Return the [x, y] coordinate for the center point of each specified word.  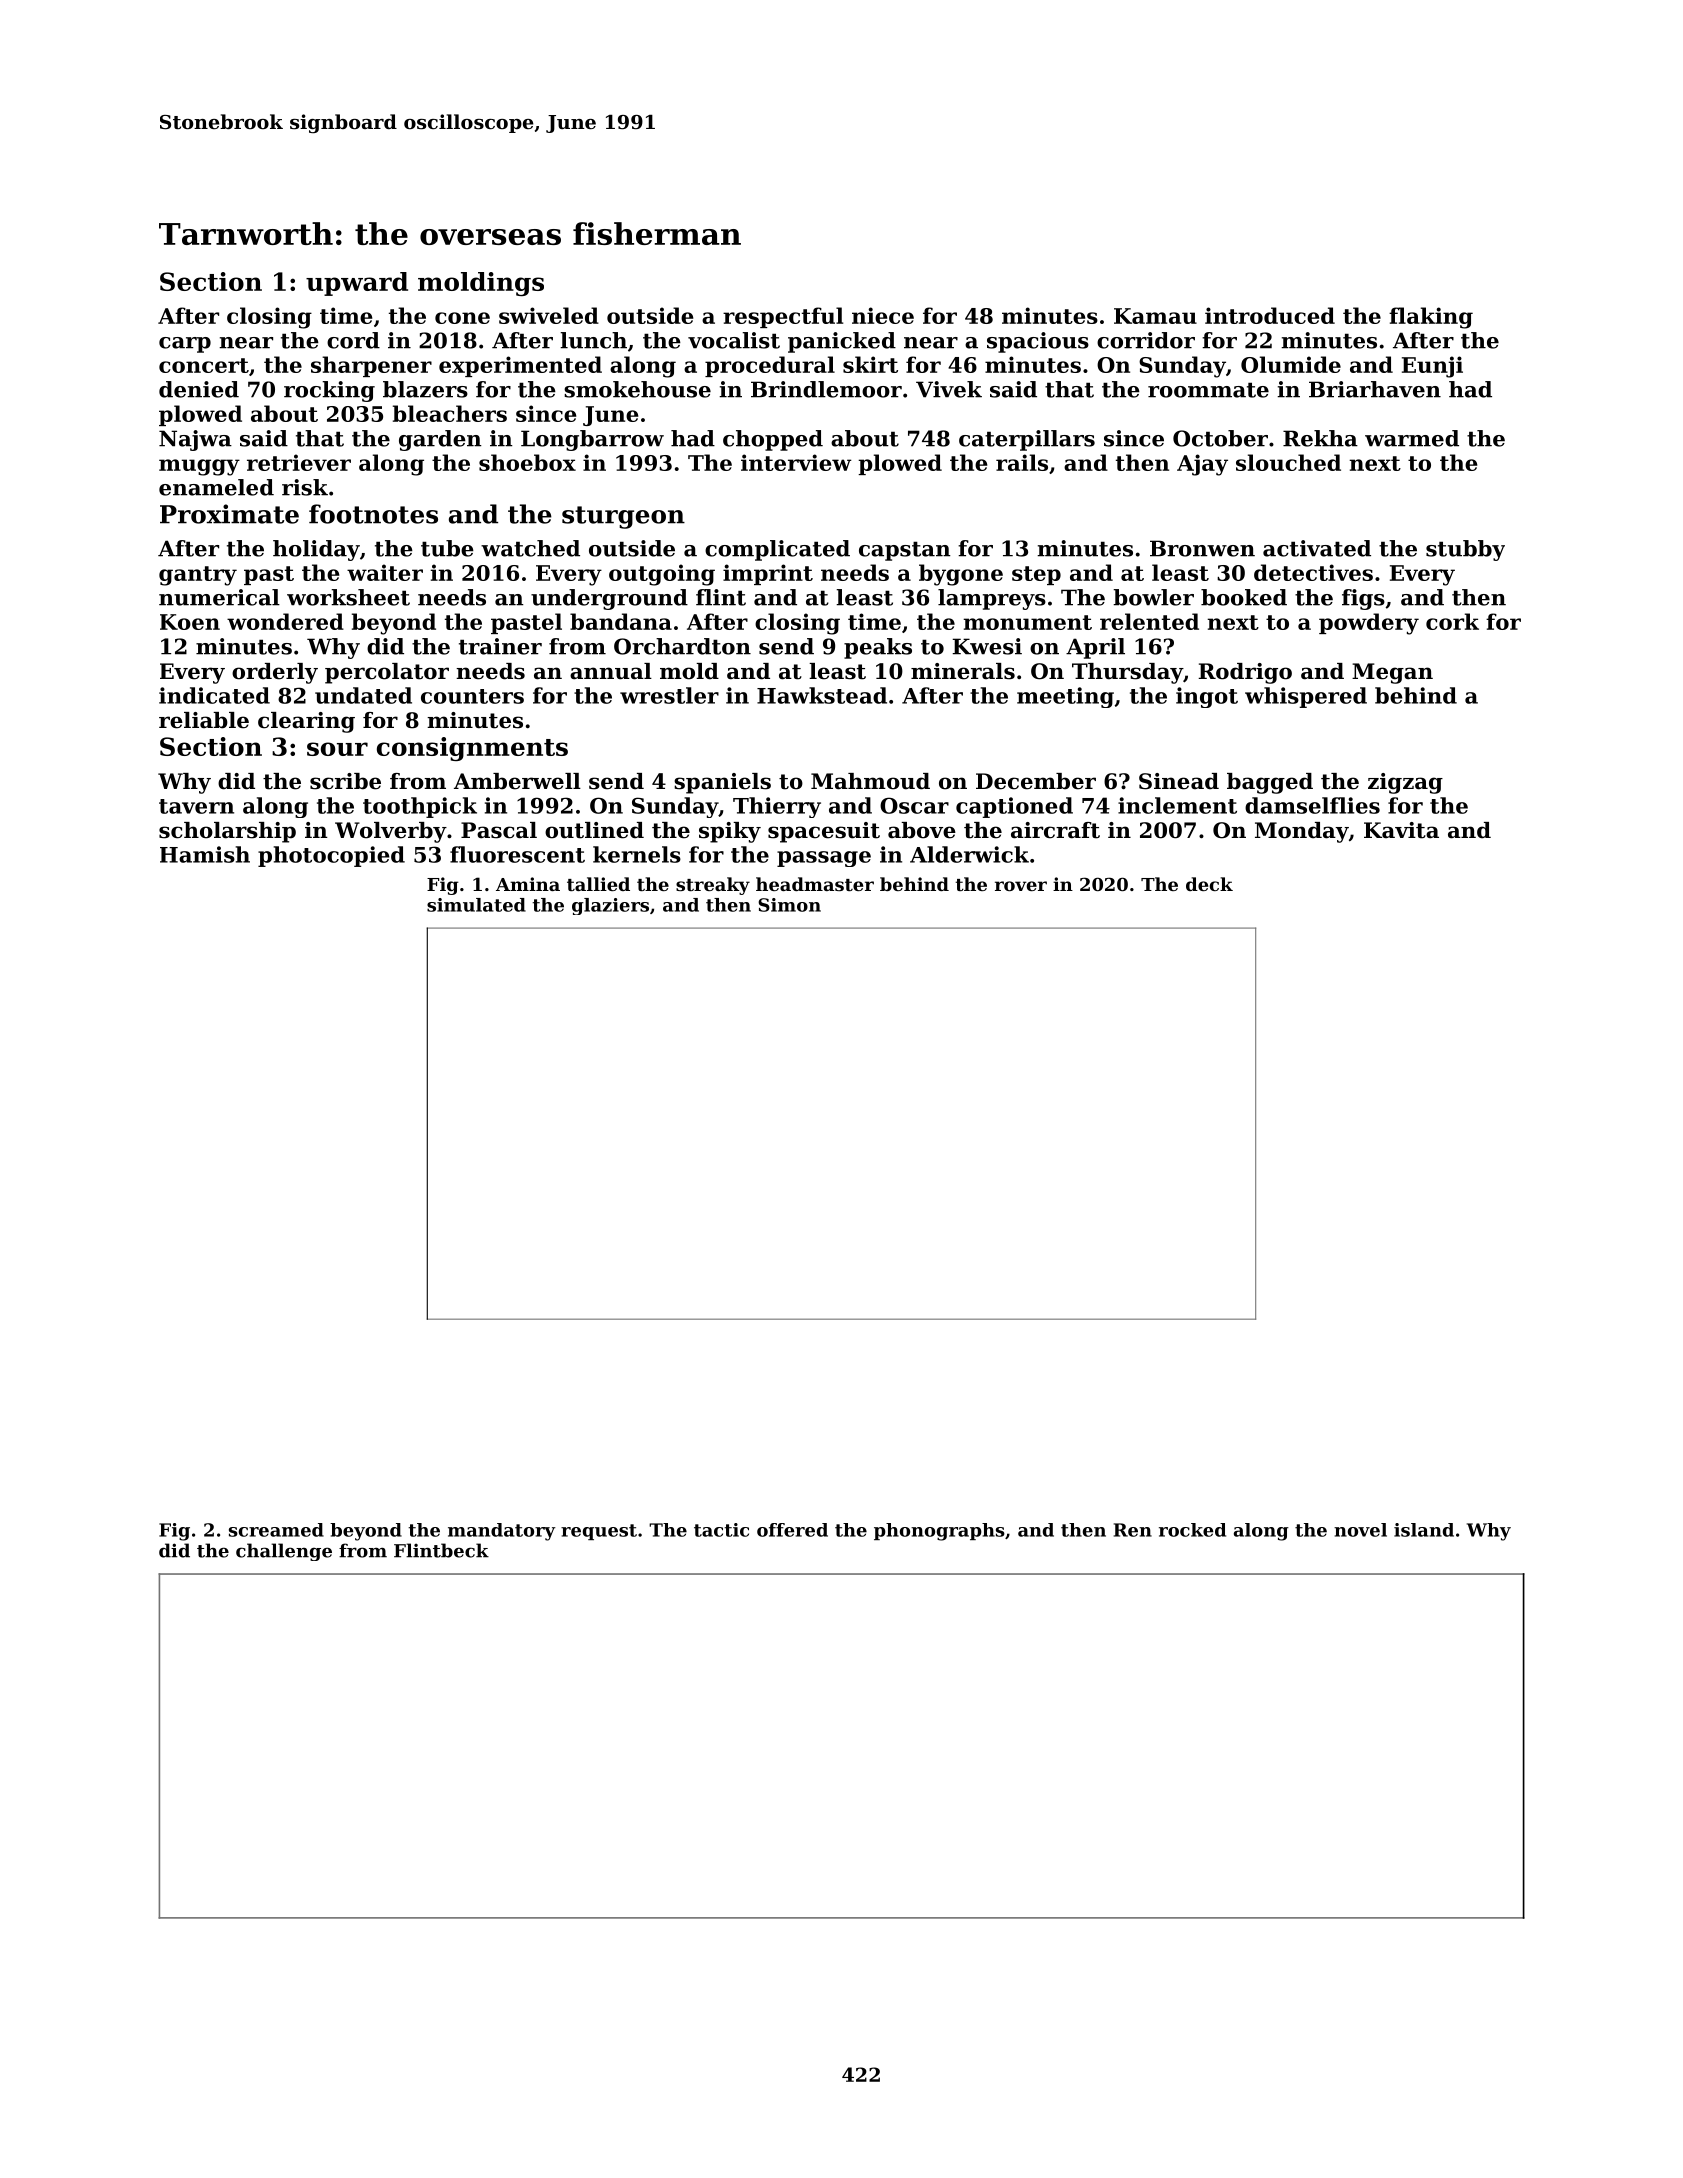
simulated [476, 905]
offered [792, 1530]
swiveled [549, 315]
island [1424, 1530]
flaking [1431, 318]
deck [1209, 884]
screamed [276, 1530]
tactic [721, 1530]
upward [357, 284]
